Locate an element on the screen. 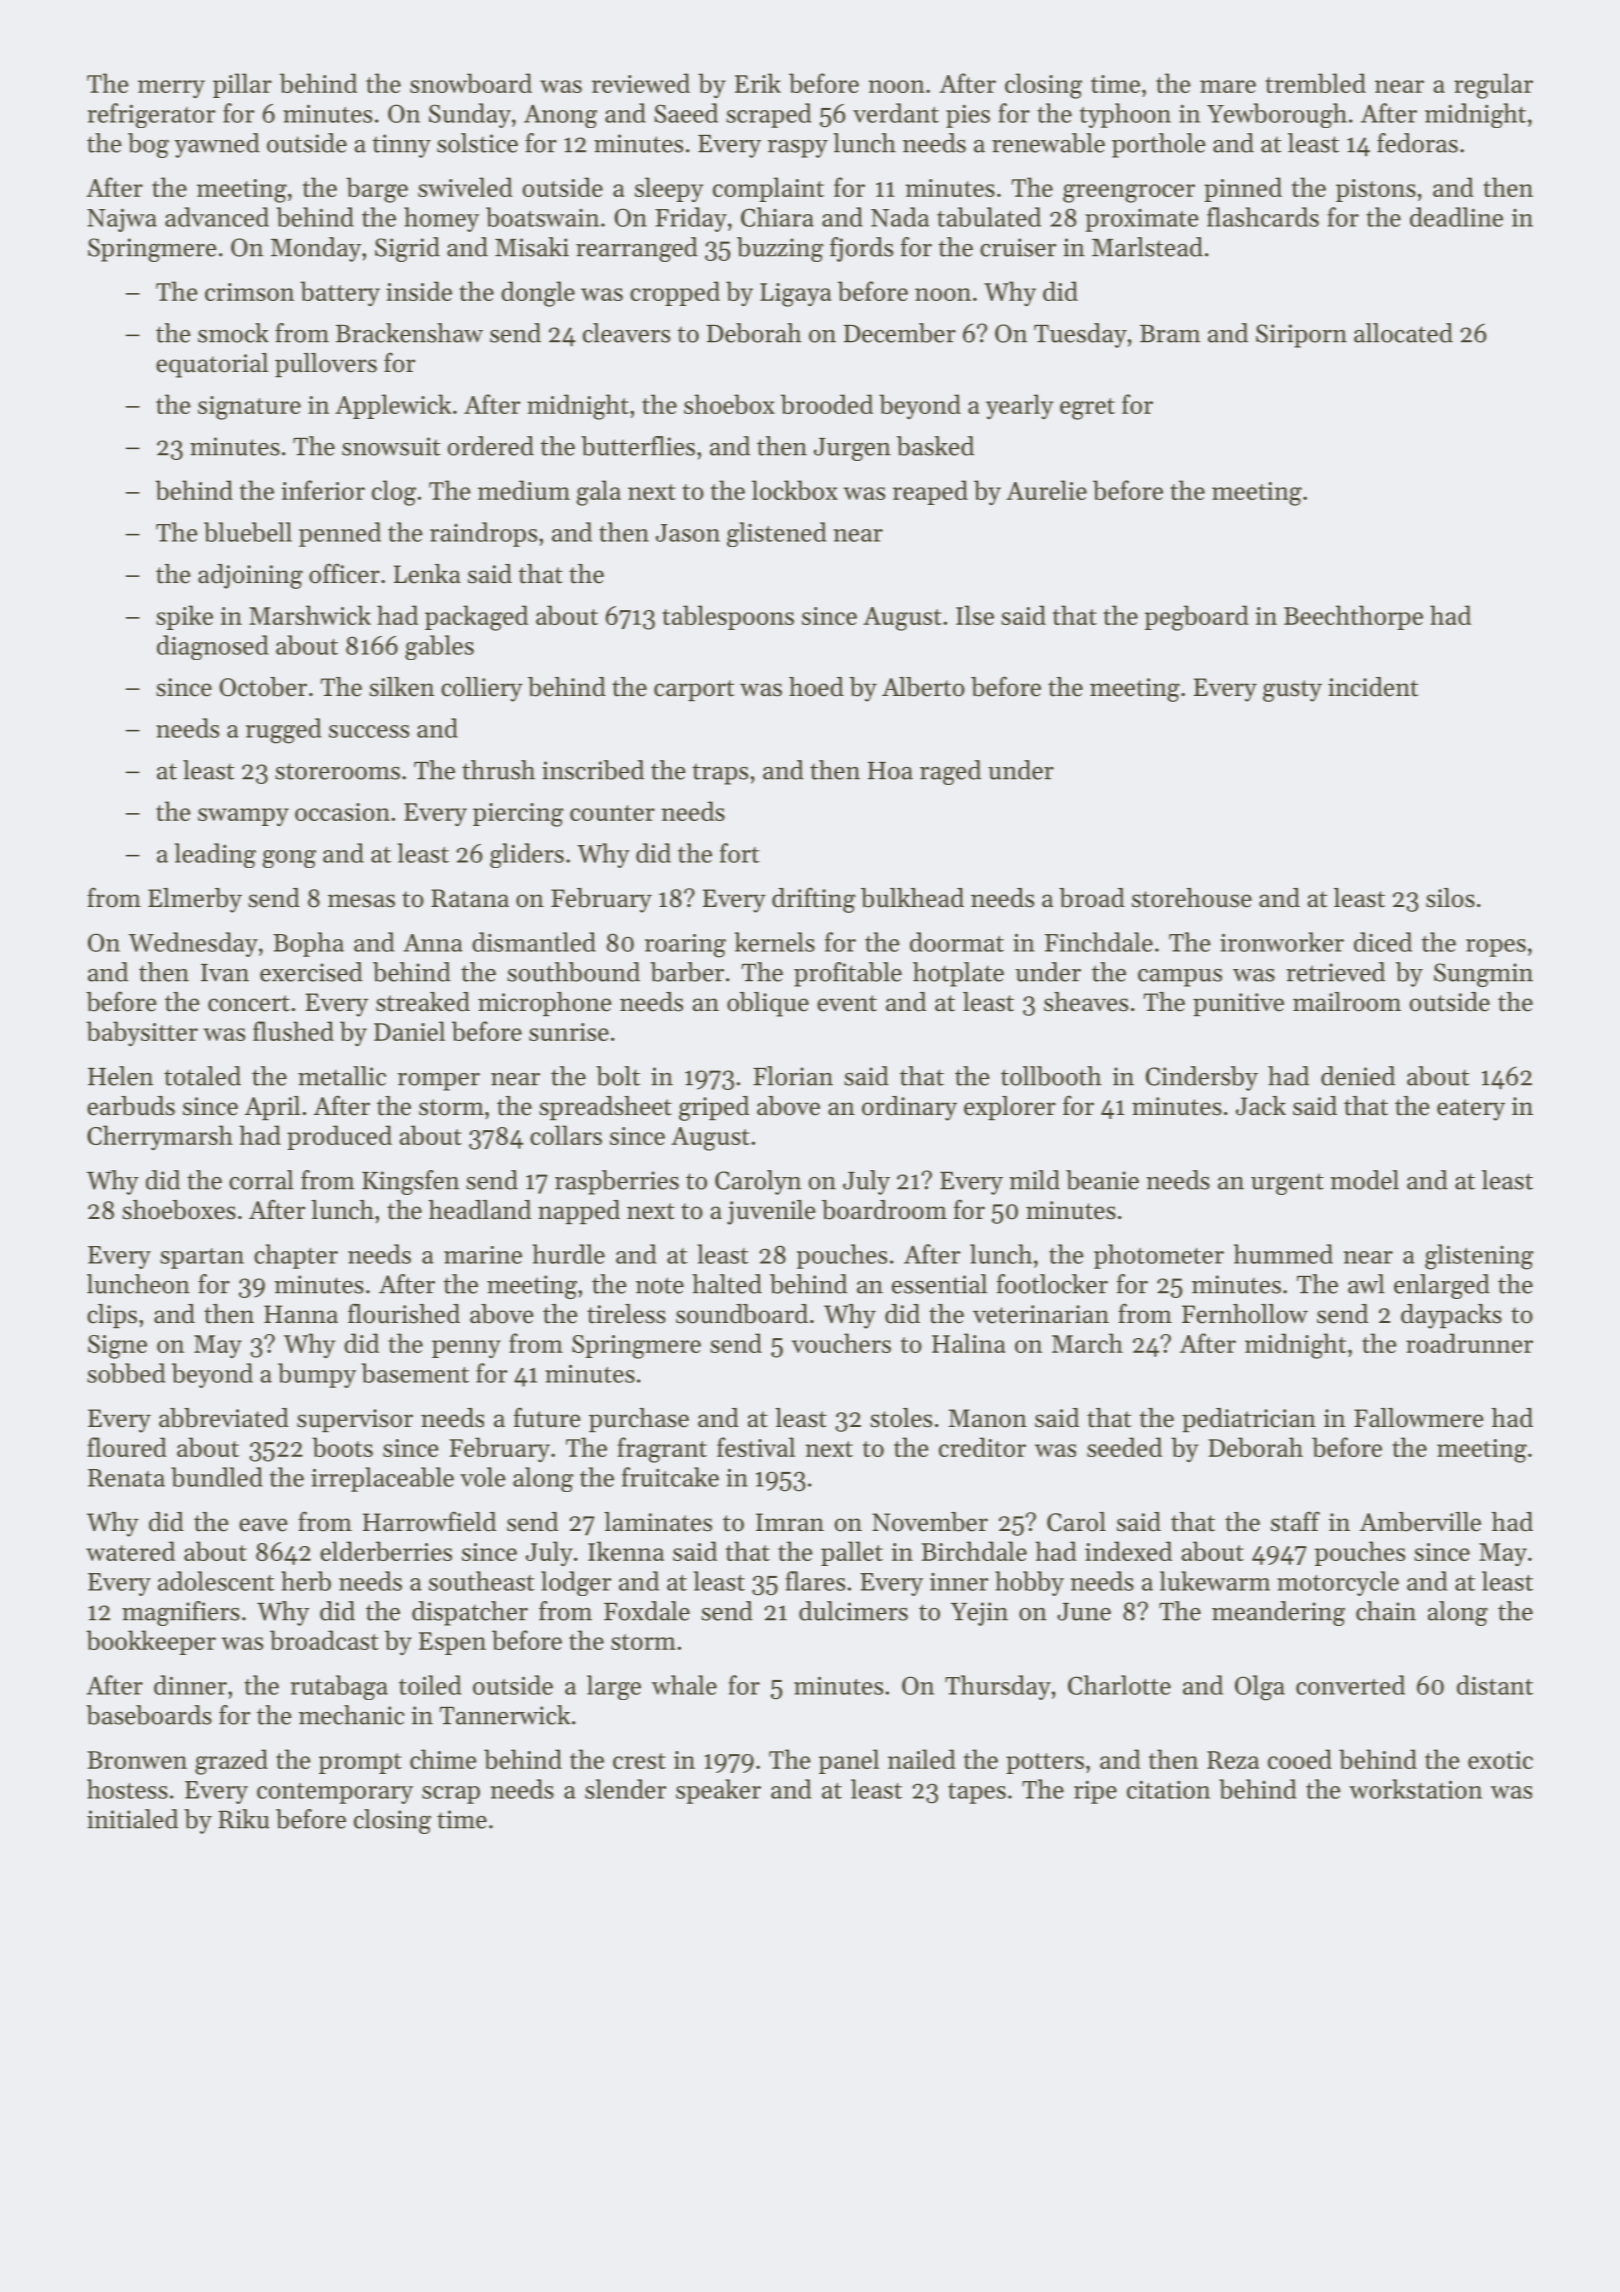 The width and height of the screenshot is (1620, 2292). exercised is located at coordinates (311, 972).
